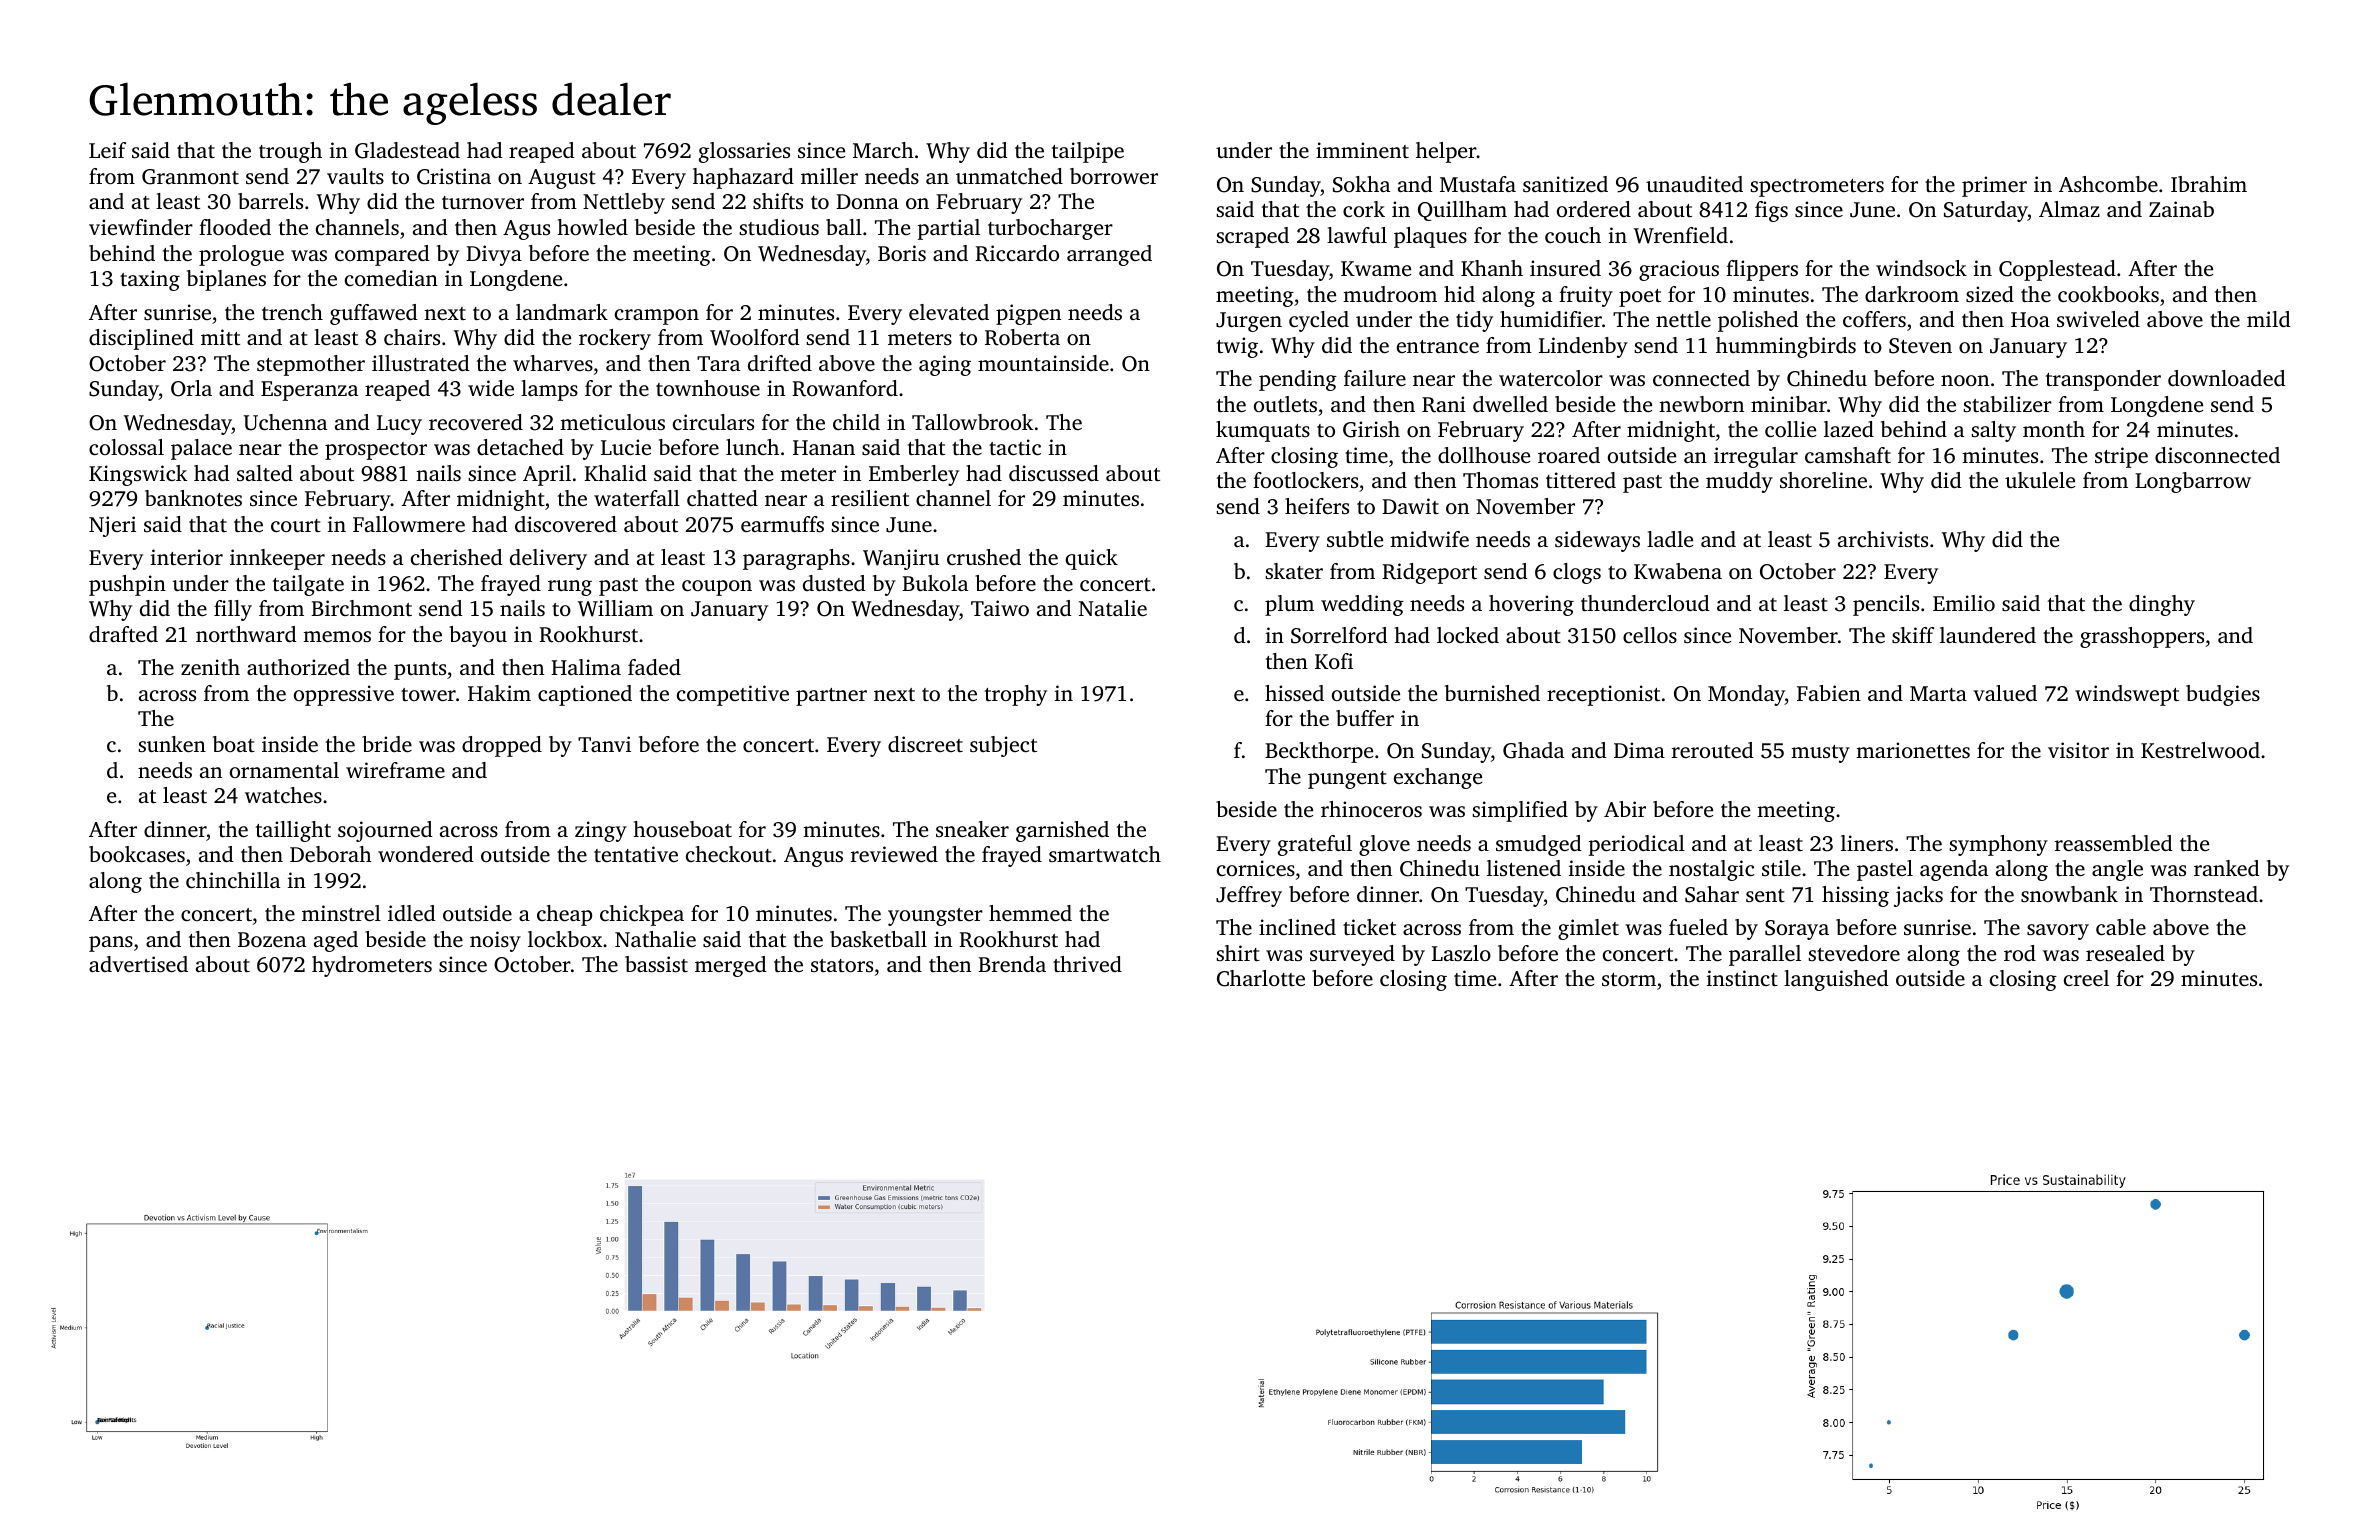  Describe the element at coordinates (656, 964) in the page. I see `bassist` at that location.
